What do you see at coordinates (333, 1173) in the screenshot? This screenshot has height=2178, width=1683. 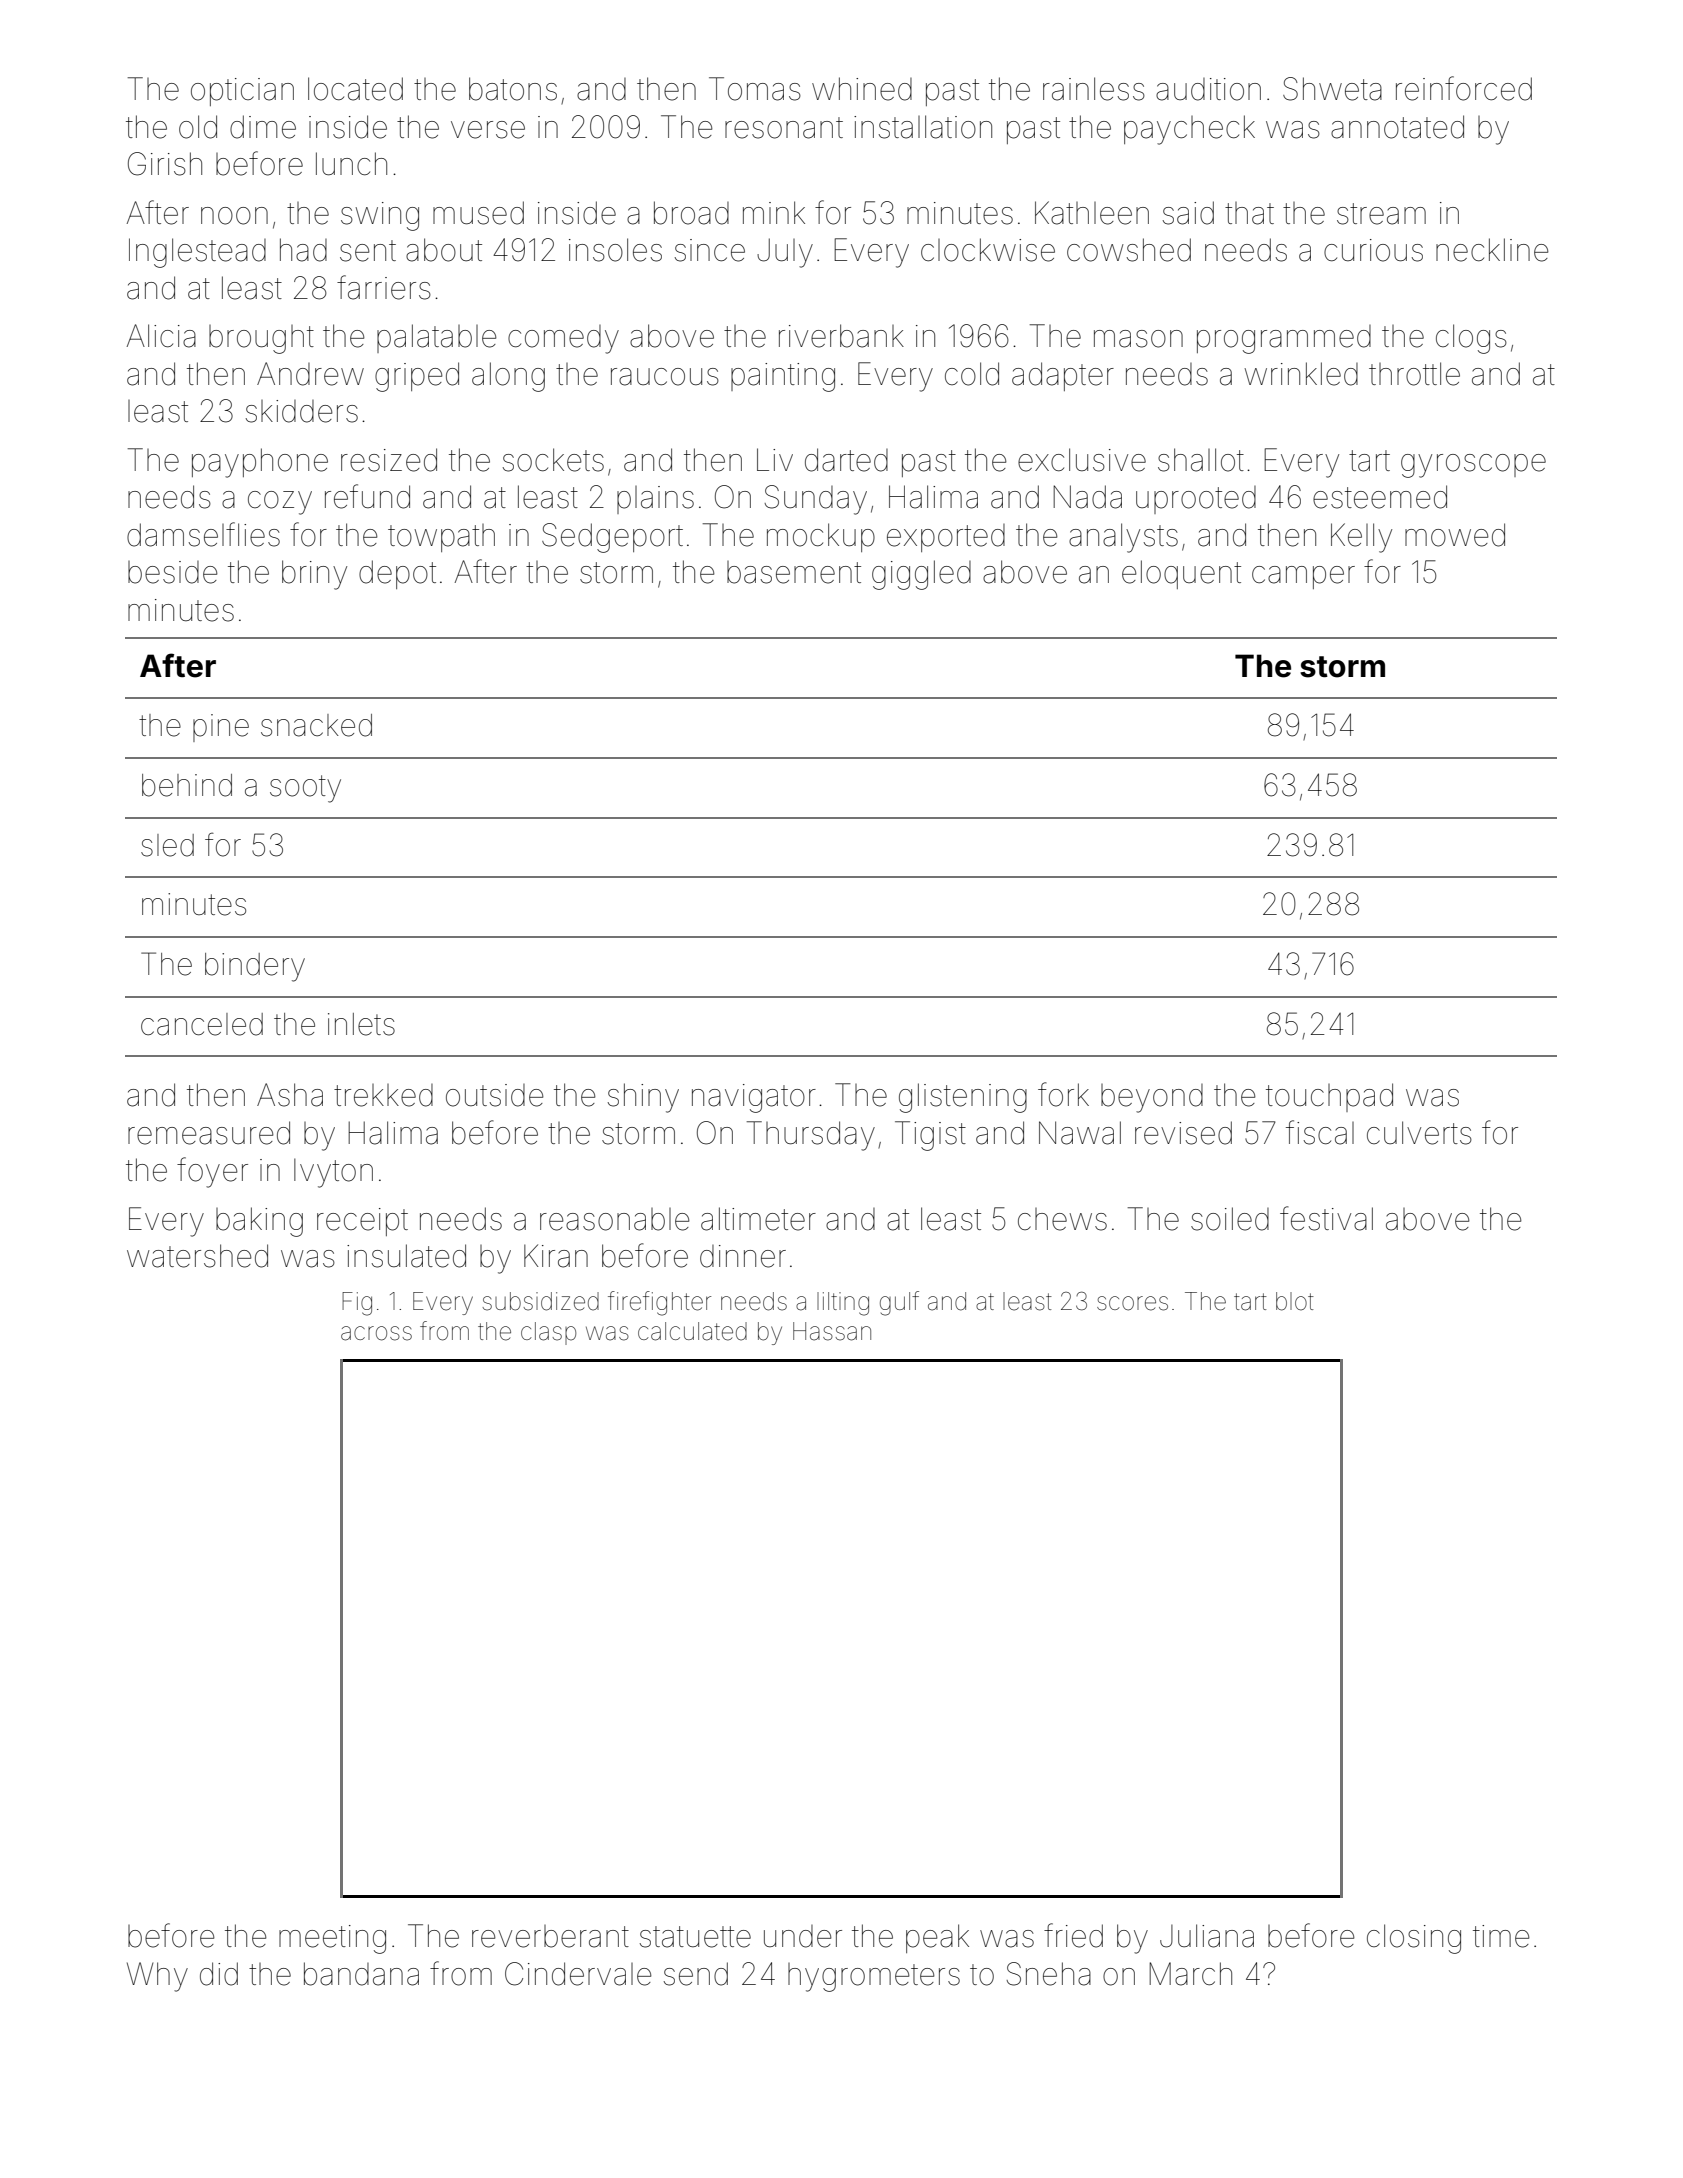 I see `Ivyton` at bounding box center [333, 1173].
